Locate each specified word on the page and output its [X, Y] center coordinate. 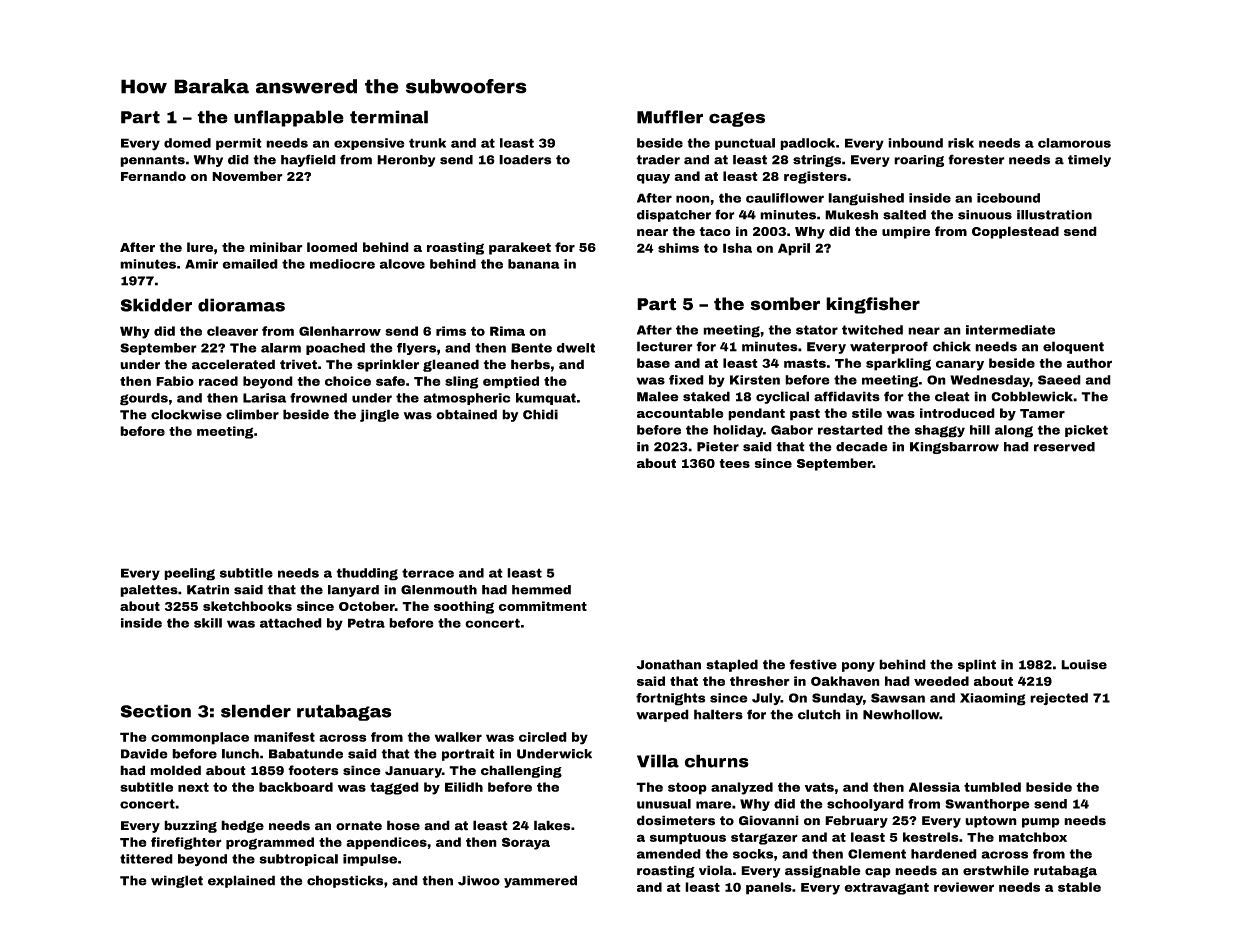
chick [952, 346]
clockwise [186, 414]
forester [976, 159]
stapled [732, 665]
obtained [466, 414]
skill [208, 623]
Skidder [156, 305]
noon [693, 199]
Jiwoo [479, 880]
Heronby [406, 161]
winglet [177, 881]
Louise [1084, 664]
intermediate [1010, 330]
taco [715, 231]
